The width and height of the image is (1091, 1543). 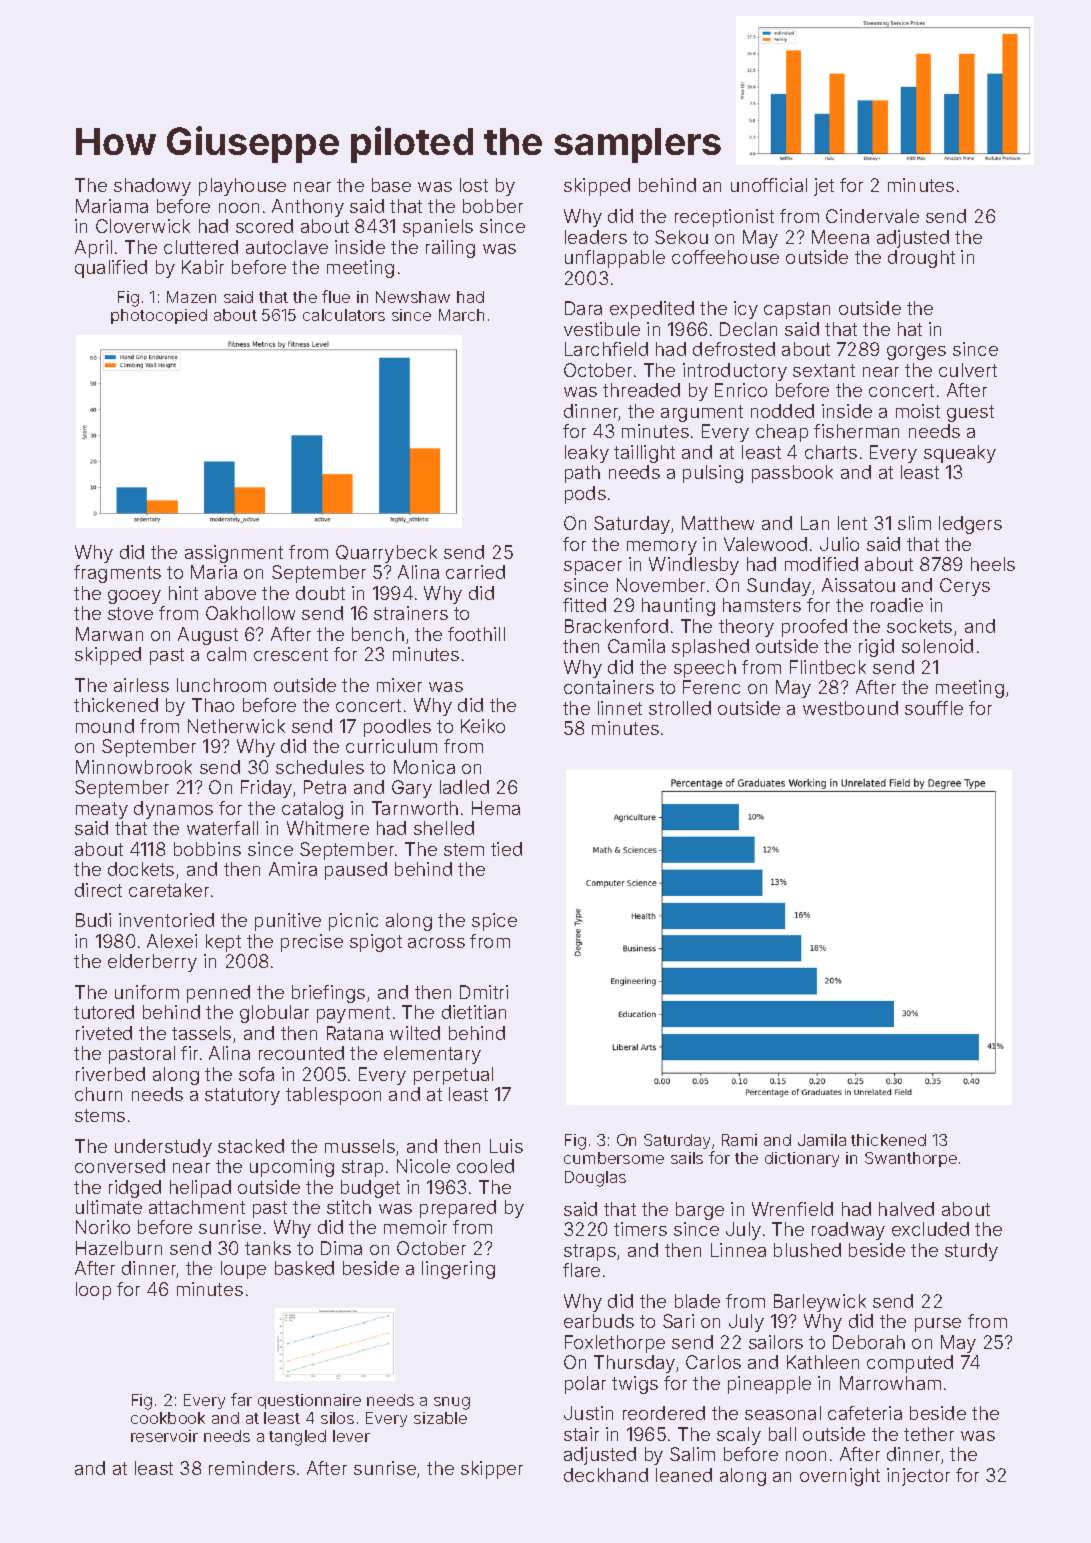 I want to click on capstan, so click(x=797, y=310).
